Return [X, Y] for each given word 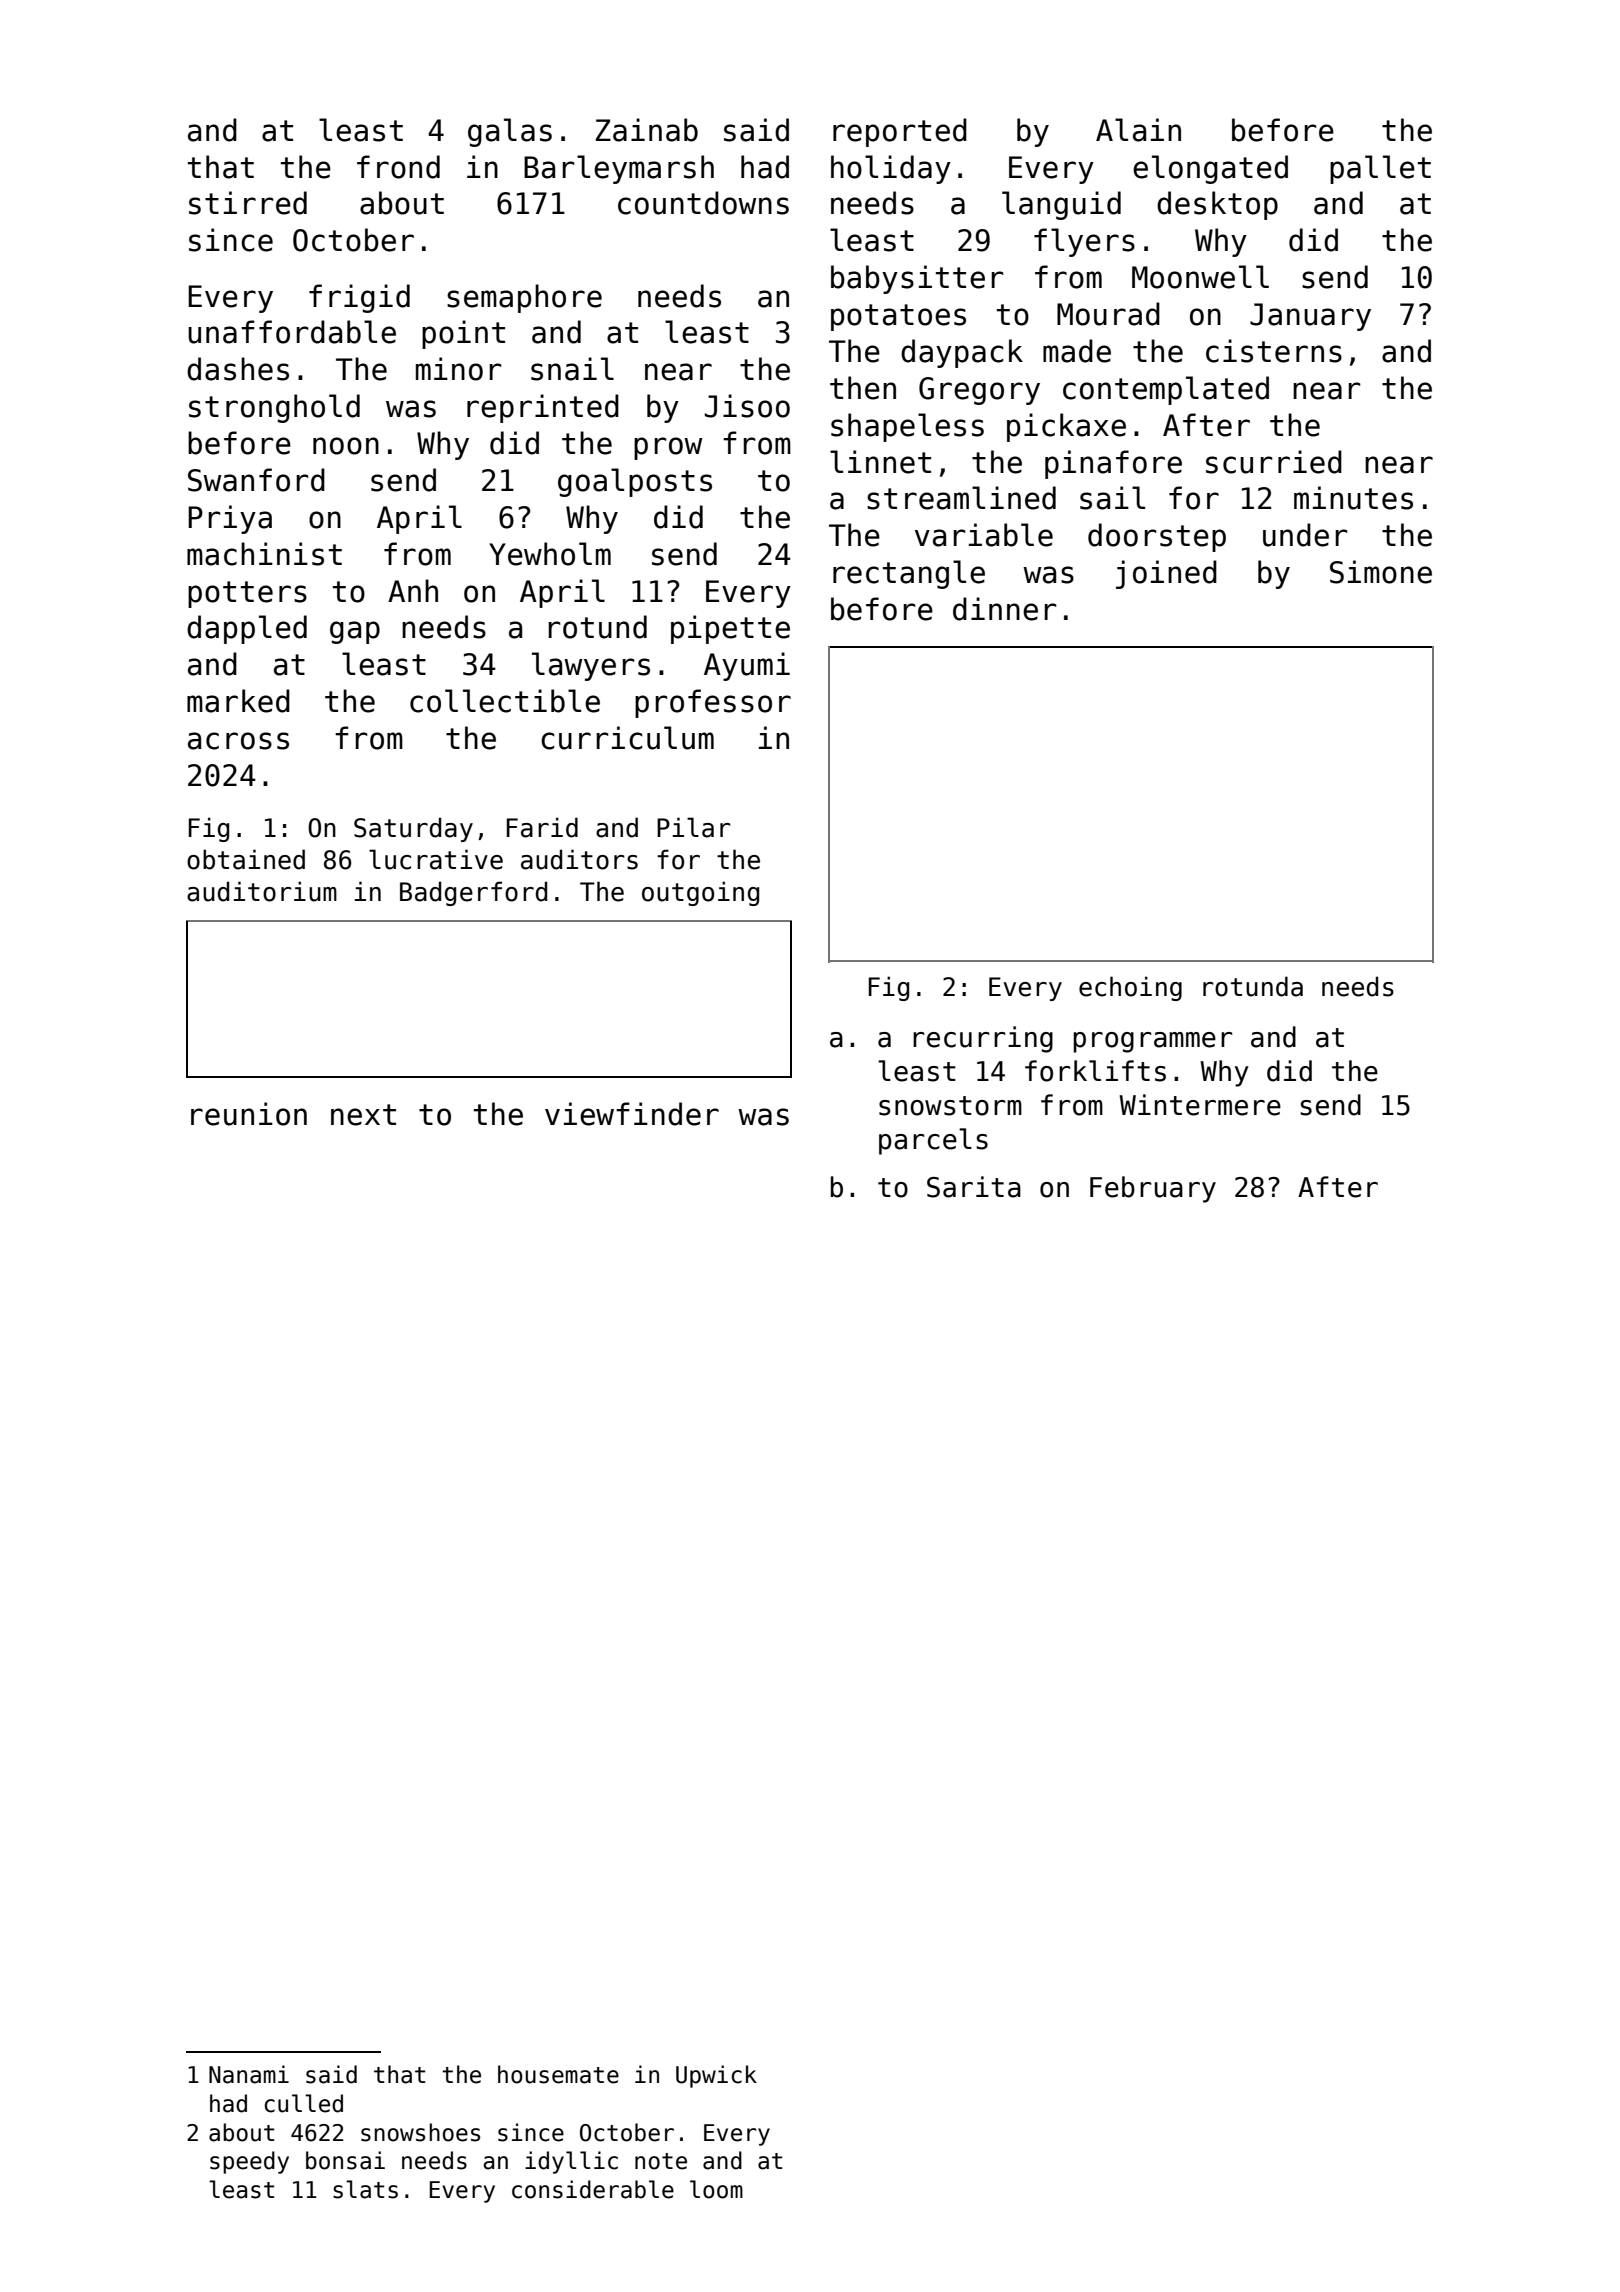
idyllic [571, 2162]
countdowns [703, 203]
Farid [542, 827]
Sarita [974, 1187]
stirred [248, 203]
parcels [933, 1141]
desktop [1217, 205]
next [363, 1115]
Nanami [249, 2074]
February [1153, 1189]
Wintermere [1200, 1105]
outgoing [700, 893]
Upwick [716, 2076]
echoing [1130, 988]
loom [716, 2189]
